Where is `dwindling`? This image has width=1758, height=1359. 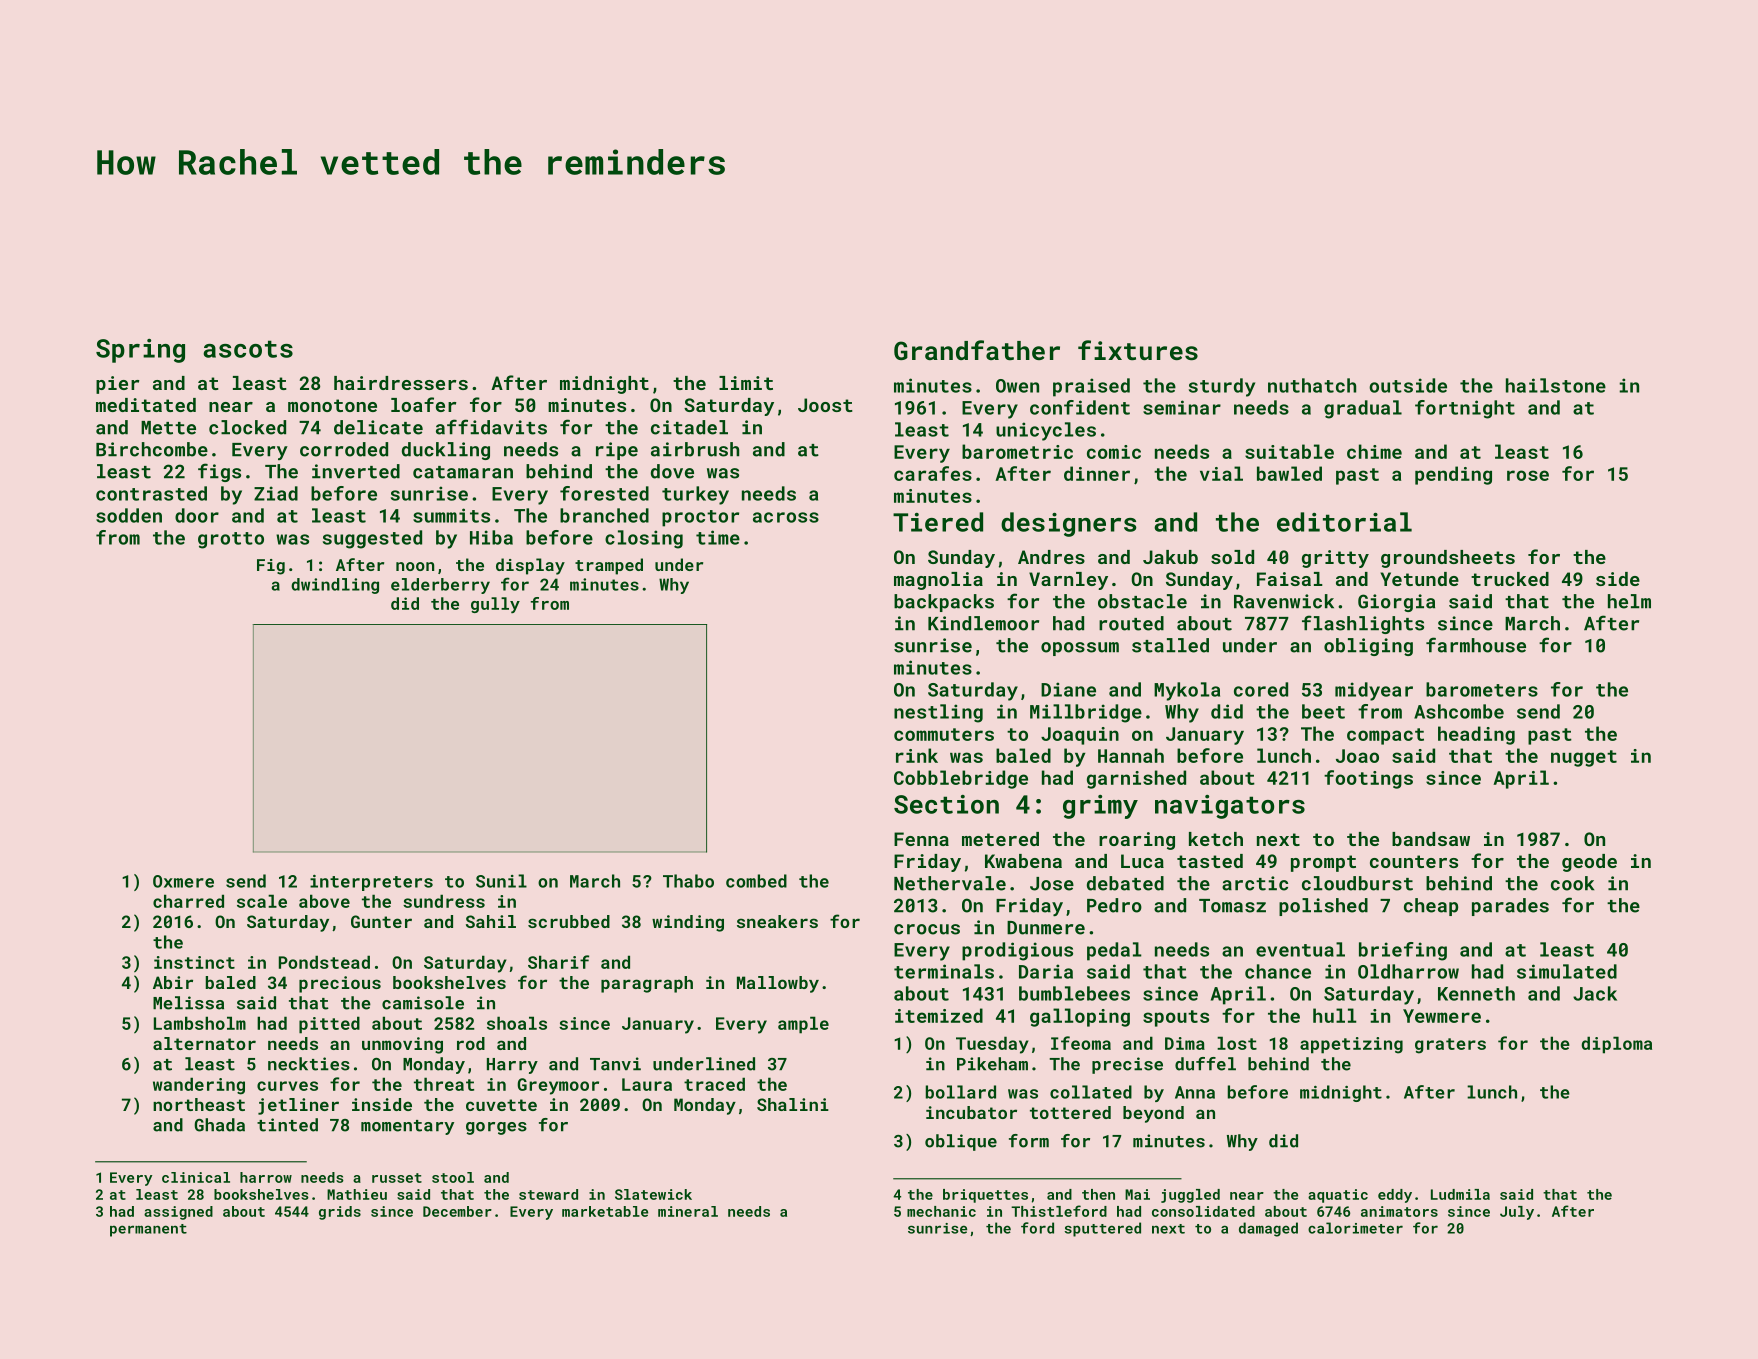 dwindling is located at coordinates (335, 586).
